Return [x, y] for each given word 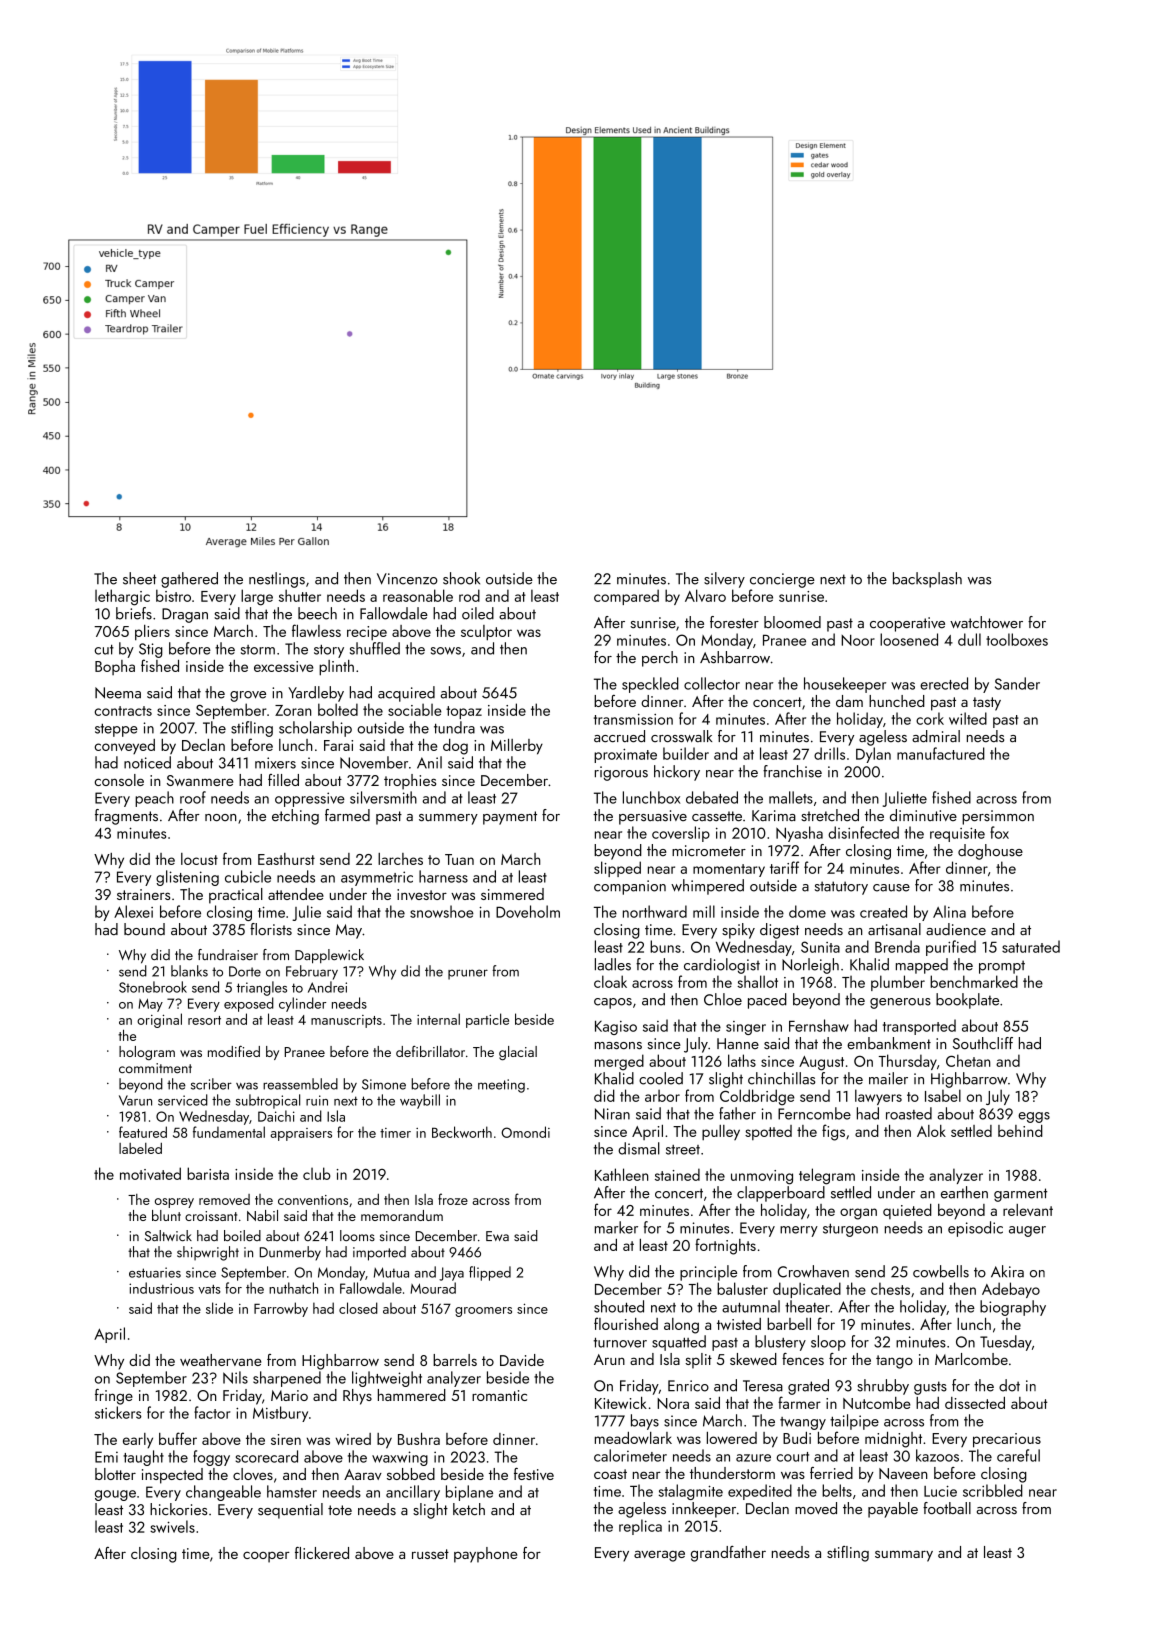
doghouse [990, 852]
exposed [249, 1004]
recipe [367, 633]
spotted [768, 1132]
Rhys [357, 1397]
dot [1009, 1385]
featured [143, 1132]
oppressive [310, 799]
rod [469, 595]
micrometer [709, 851]
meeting [501, 1086]
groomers [483, 1312]
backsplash [927, 580]
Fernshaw [819, 1025]
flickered [322, 1553]
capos [613, 1003]
